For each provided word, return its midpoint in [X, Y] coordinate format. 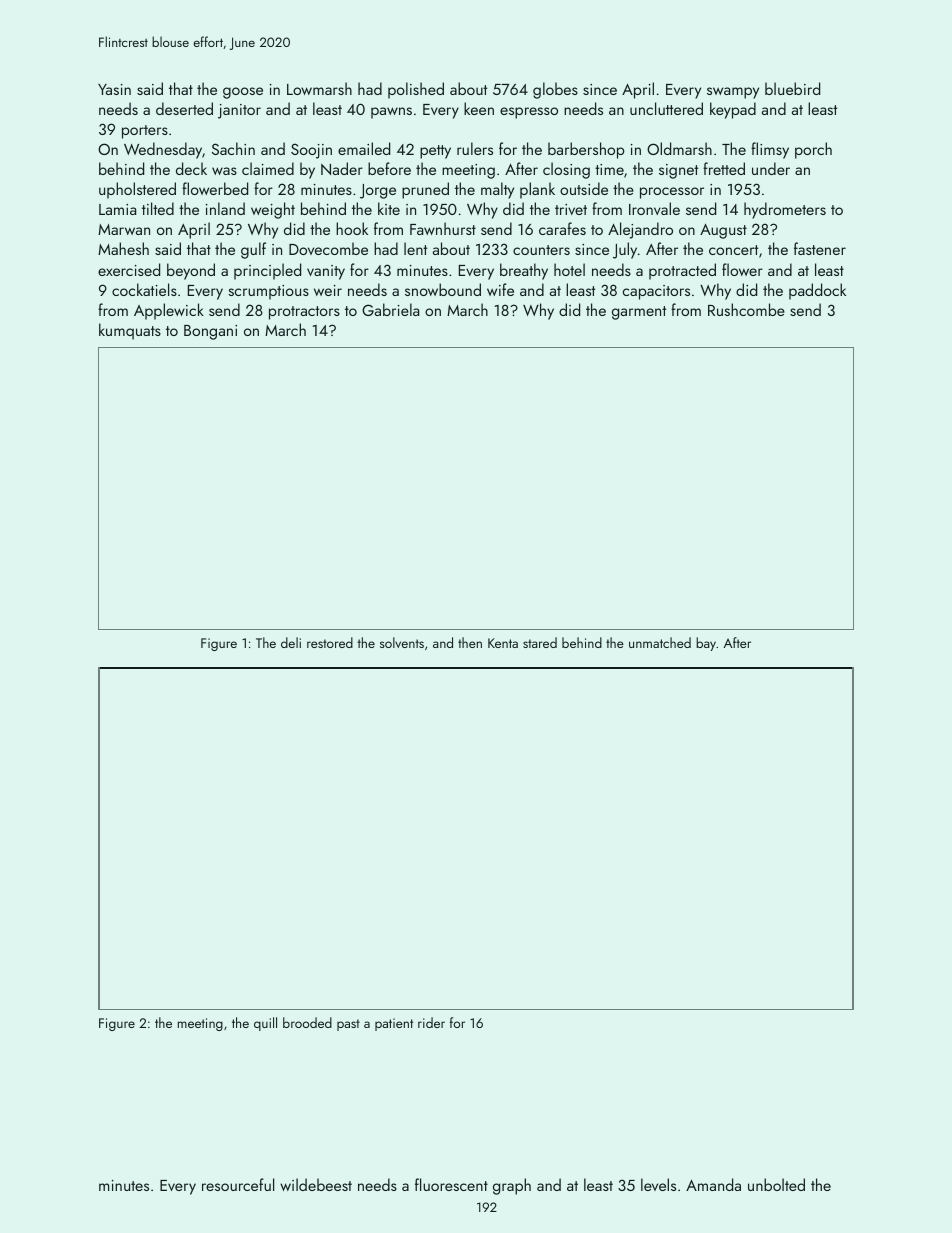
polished [416, 90]
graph [512, 1186]
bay [706, 644]
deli [291, 642]
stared [540, 642]
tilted [158, 208]
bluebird [792, 88]
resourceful [238, 1184]
